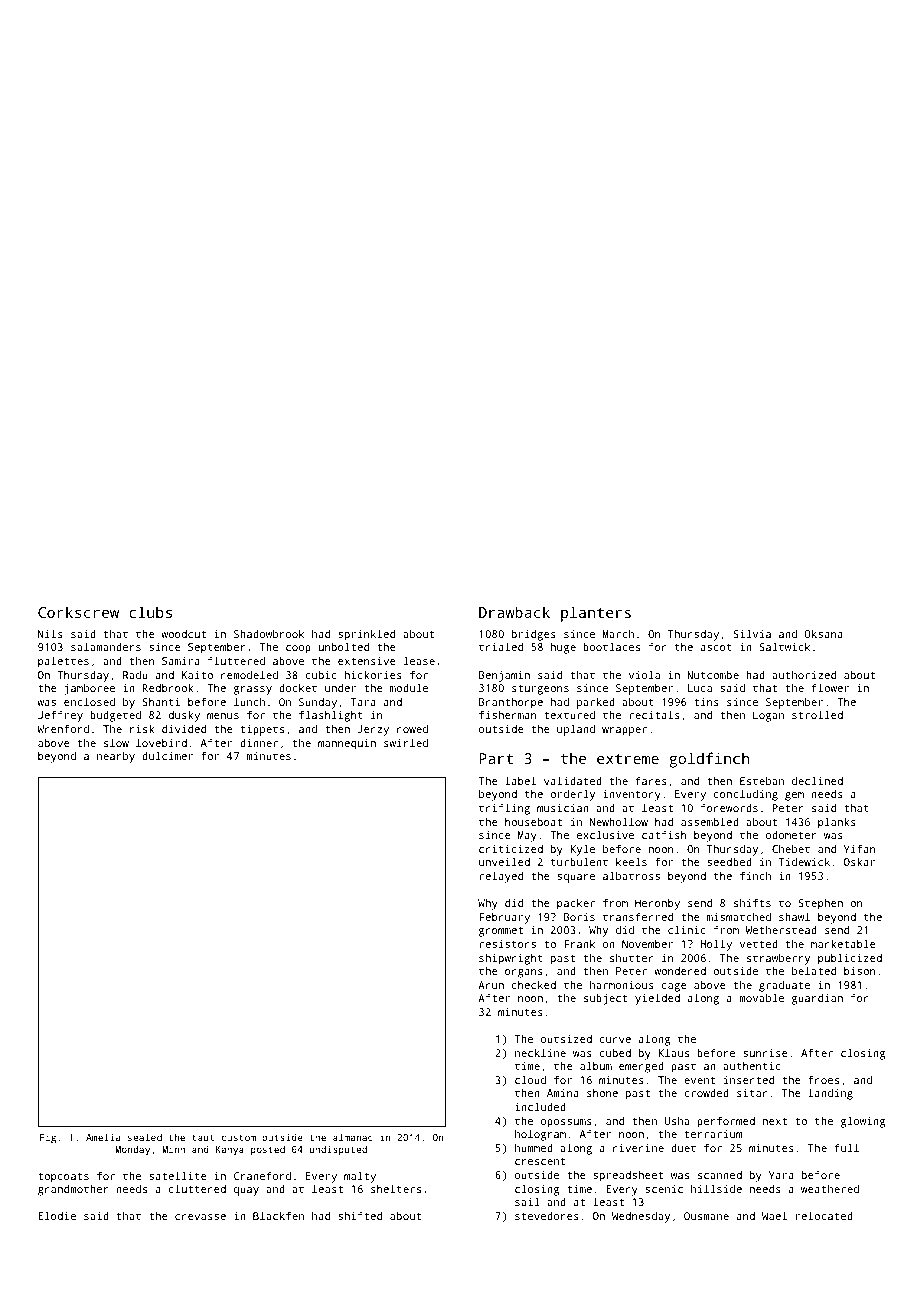 The width and height of the page is (924, 1308). What do you see at coordinates (504, 918) in the page?
I see `February` at bounding box center [504, 918].
